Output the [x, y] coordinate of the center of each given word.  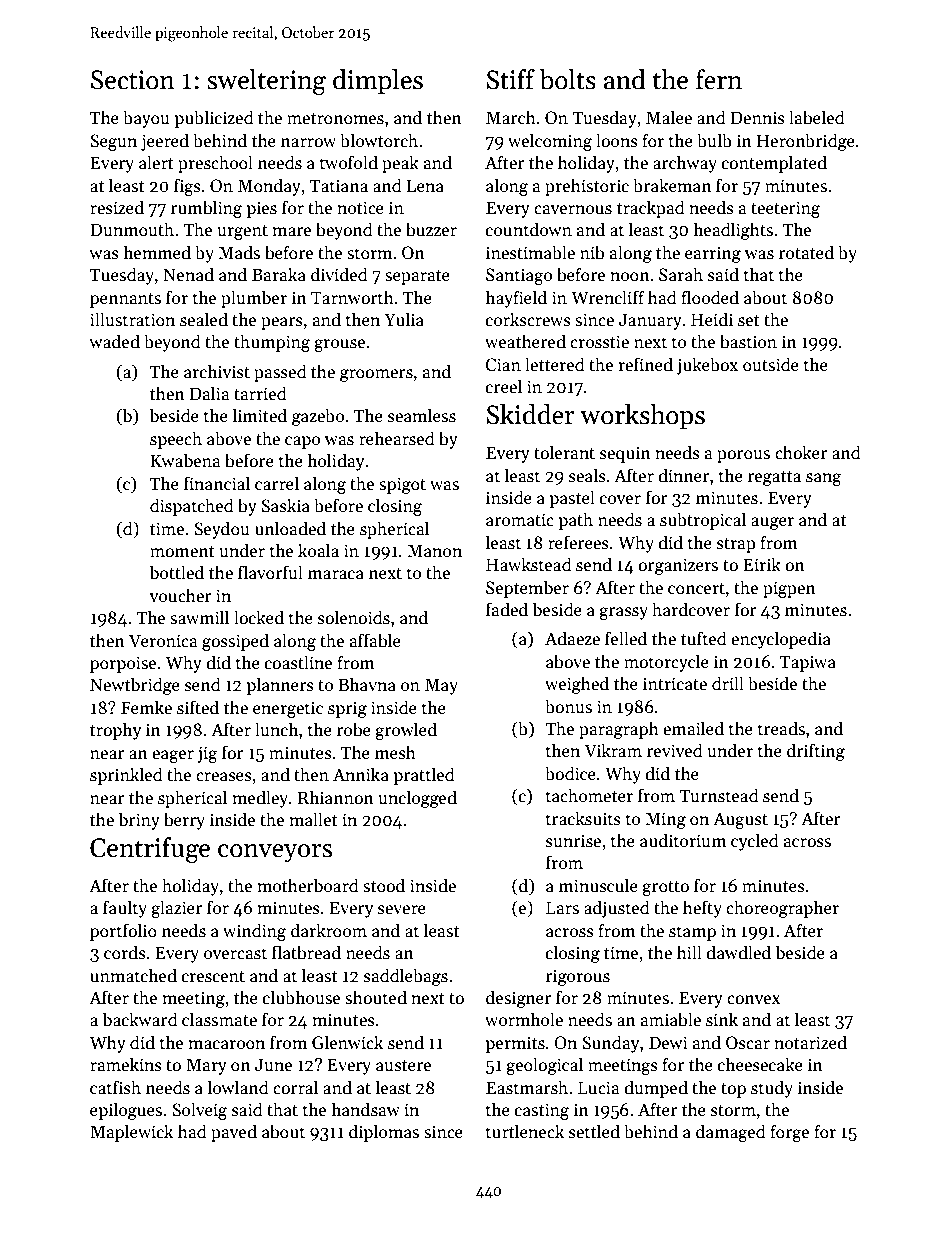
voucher [180, 595]
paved [234, 1133]
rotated [806, 252]
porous [743, 456]
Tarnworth [352, 297]
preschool [215, 164]
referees [578, 542]
